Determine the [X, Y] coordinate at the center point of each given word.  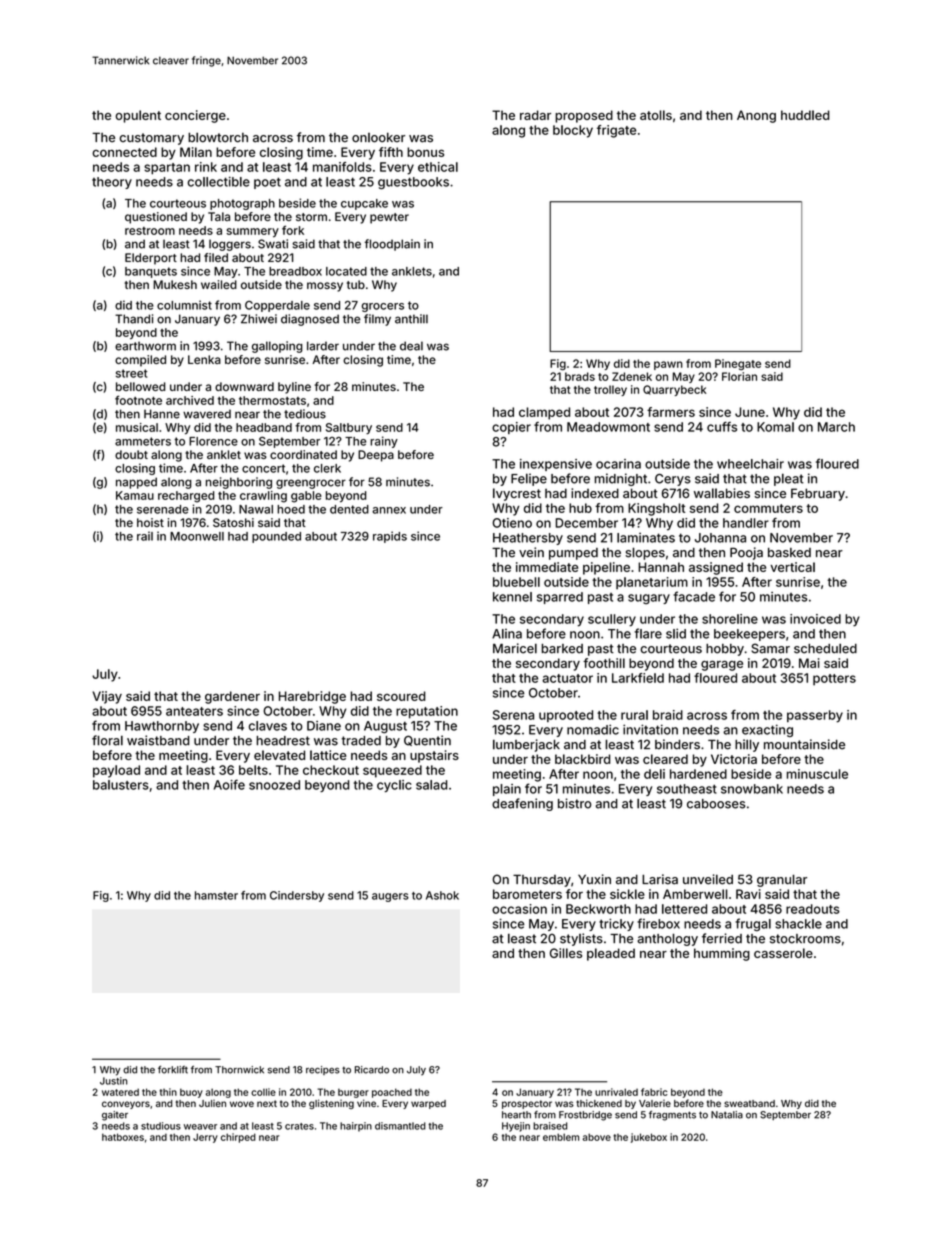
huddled [805, 115]
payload [116, 771]
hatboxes [123, 1137]
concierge [195, 116]
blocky [573, 131]
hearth [516, 1115]
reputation [427, 712]
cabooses [716, 804]
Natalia [727, 1115]
